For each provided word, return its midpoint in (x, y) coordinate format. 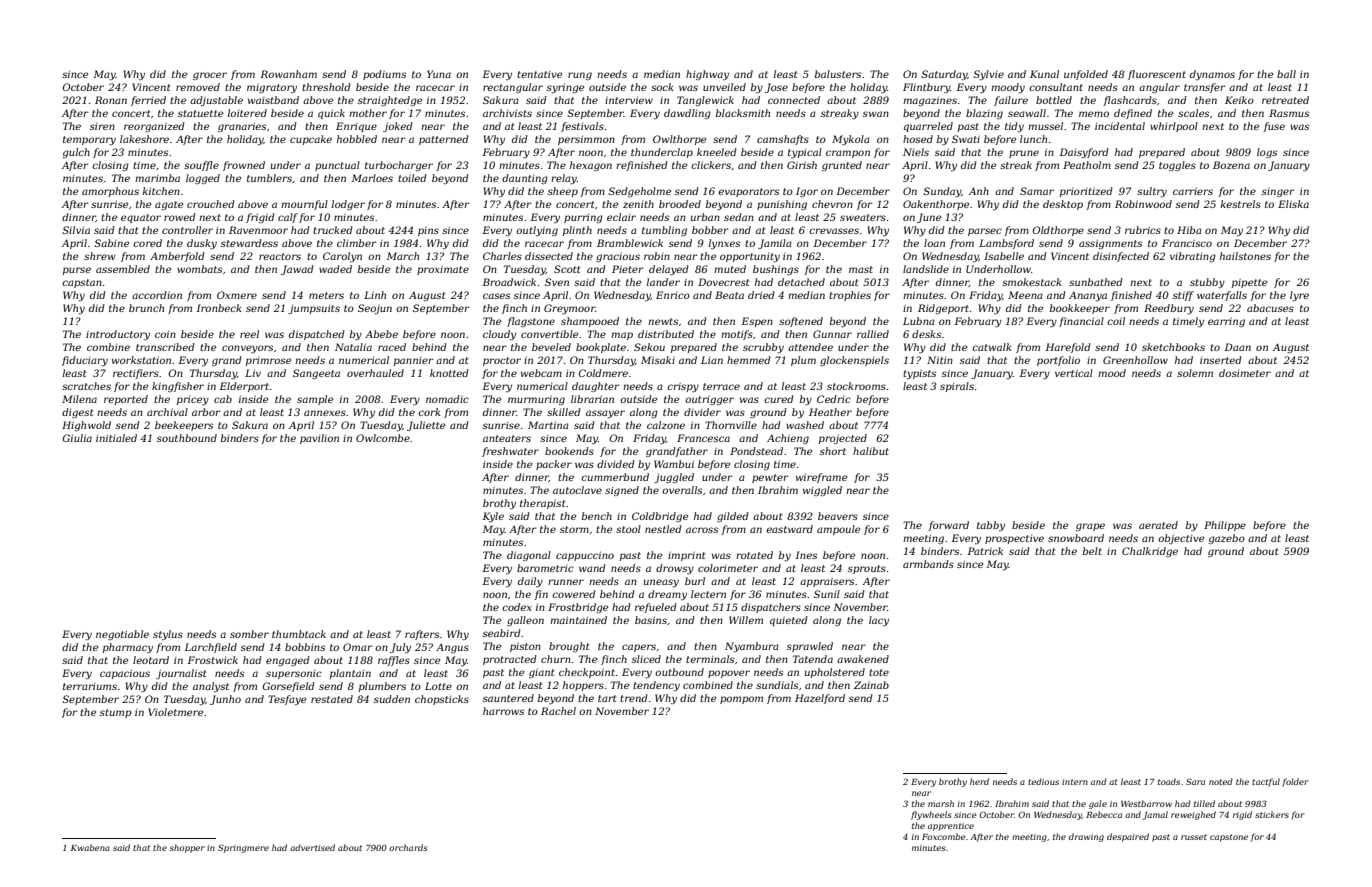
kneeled (717, 152)
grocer (210, 76)
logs (1267, 153)
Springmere (243, 848)
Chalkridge (1150, 552)
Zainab (871, 685)
